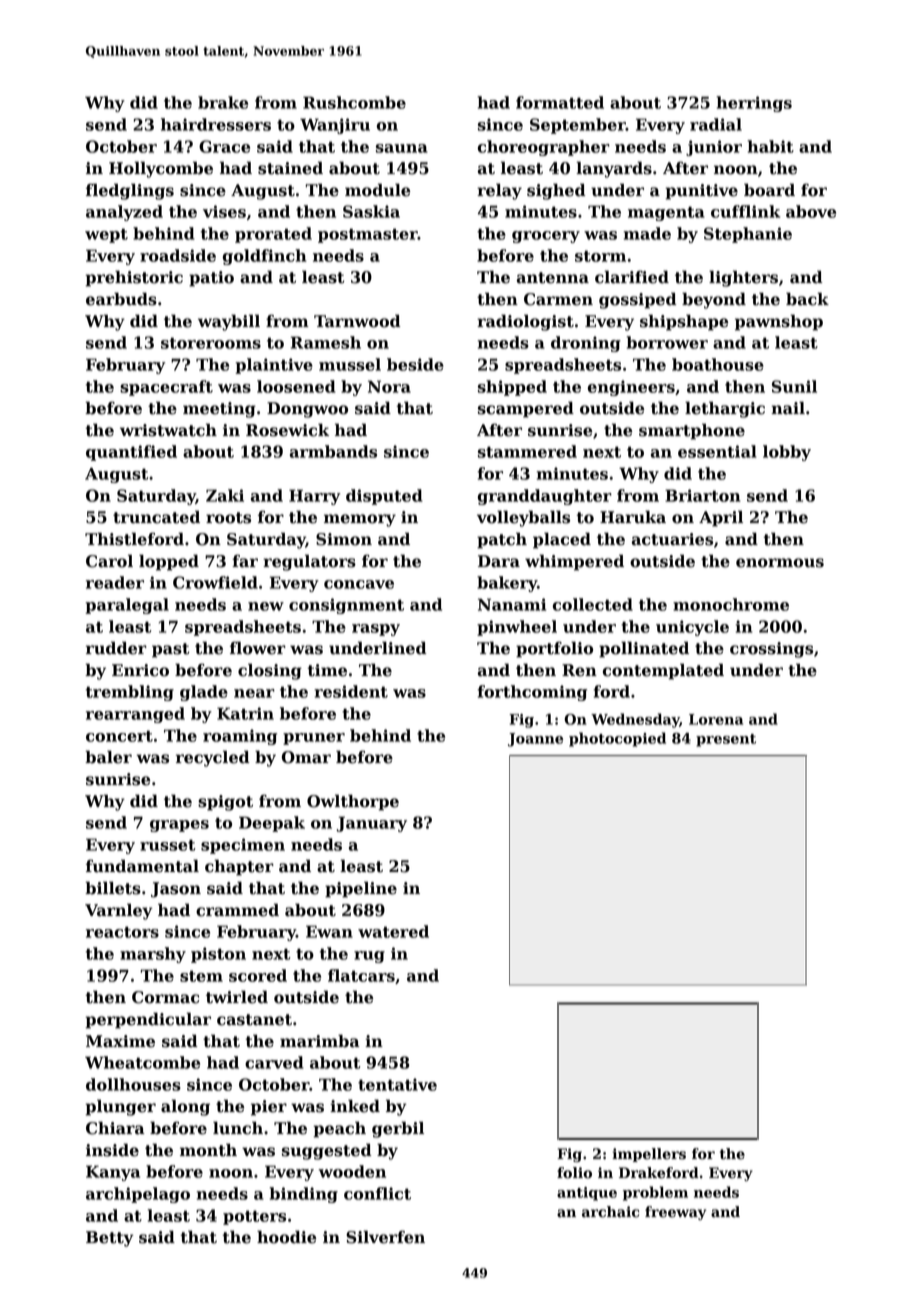 The image size is (924, 1308). Describe the element at coordinates (692, 431) in the screenshot. I see `smartphone` at that location.
